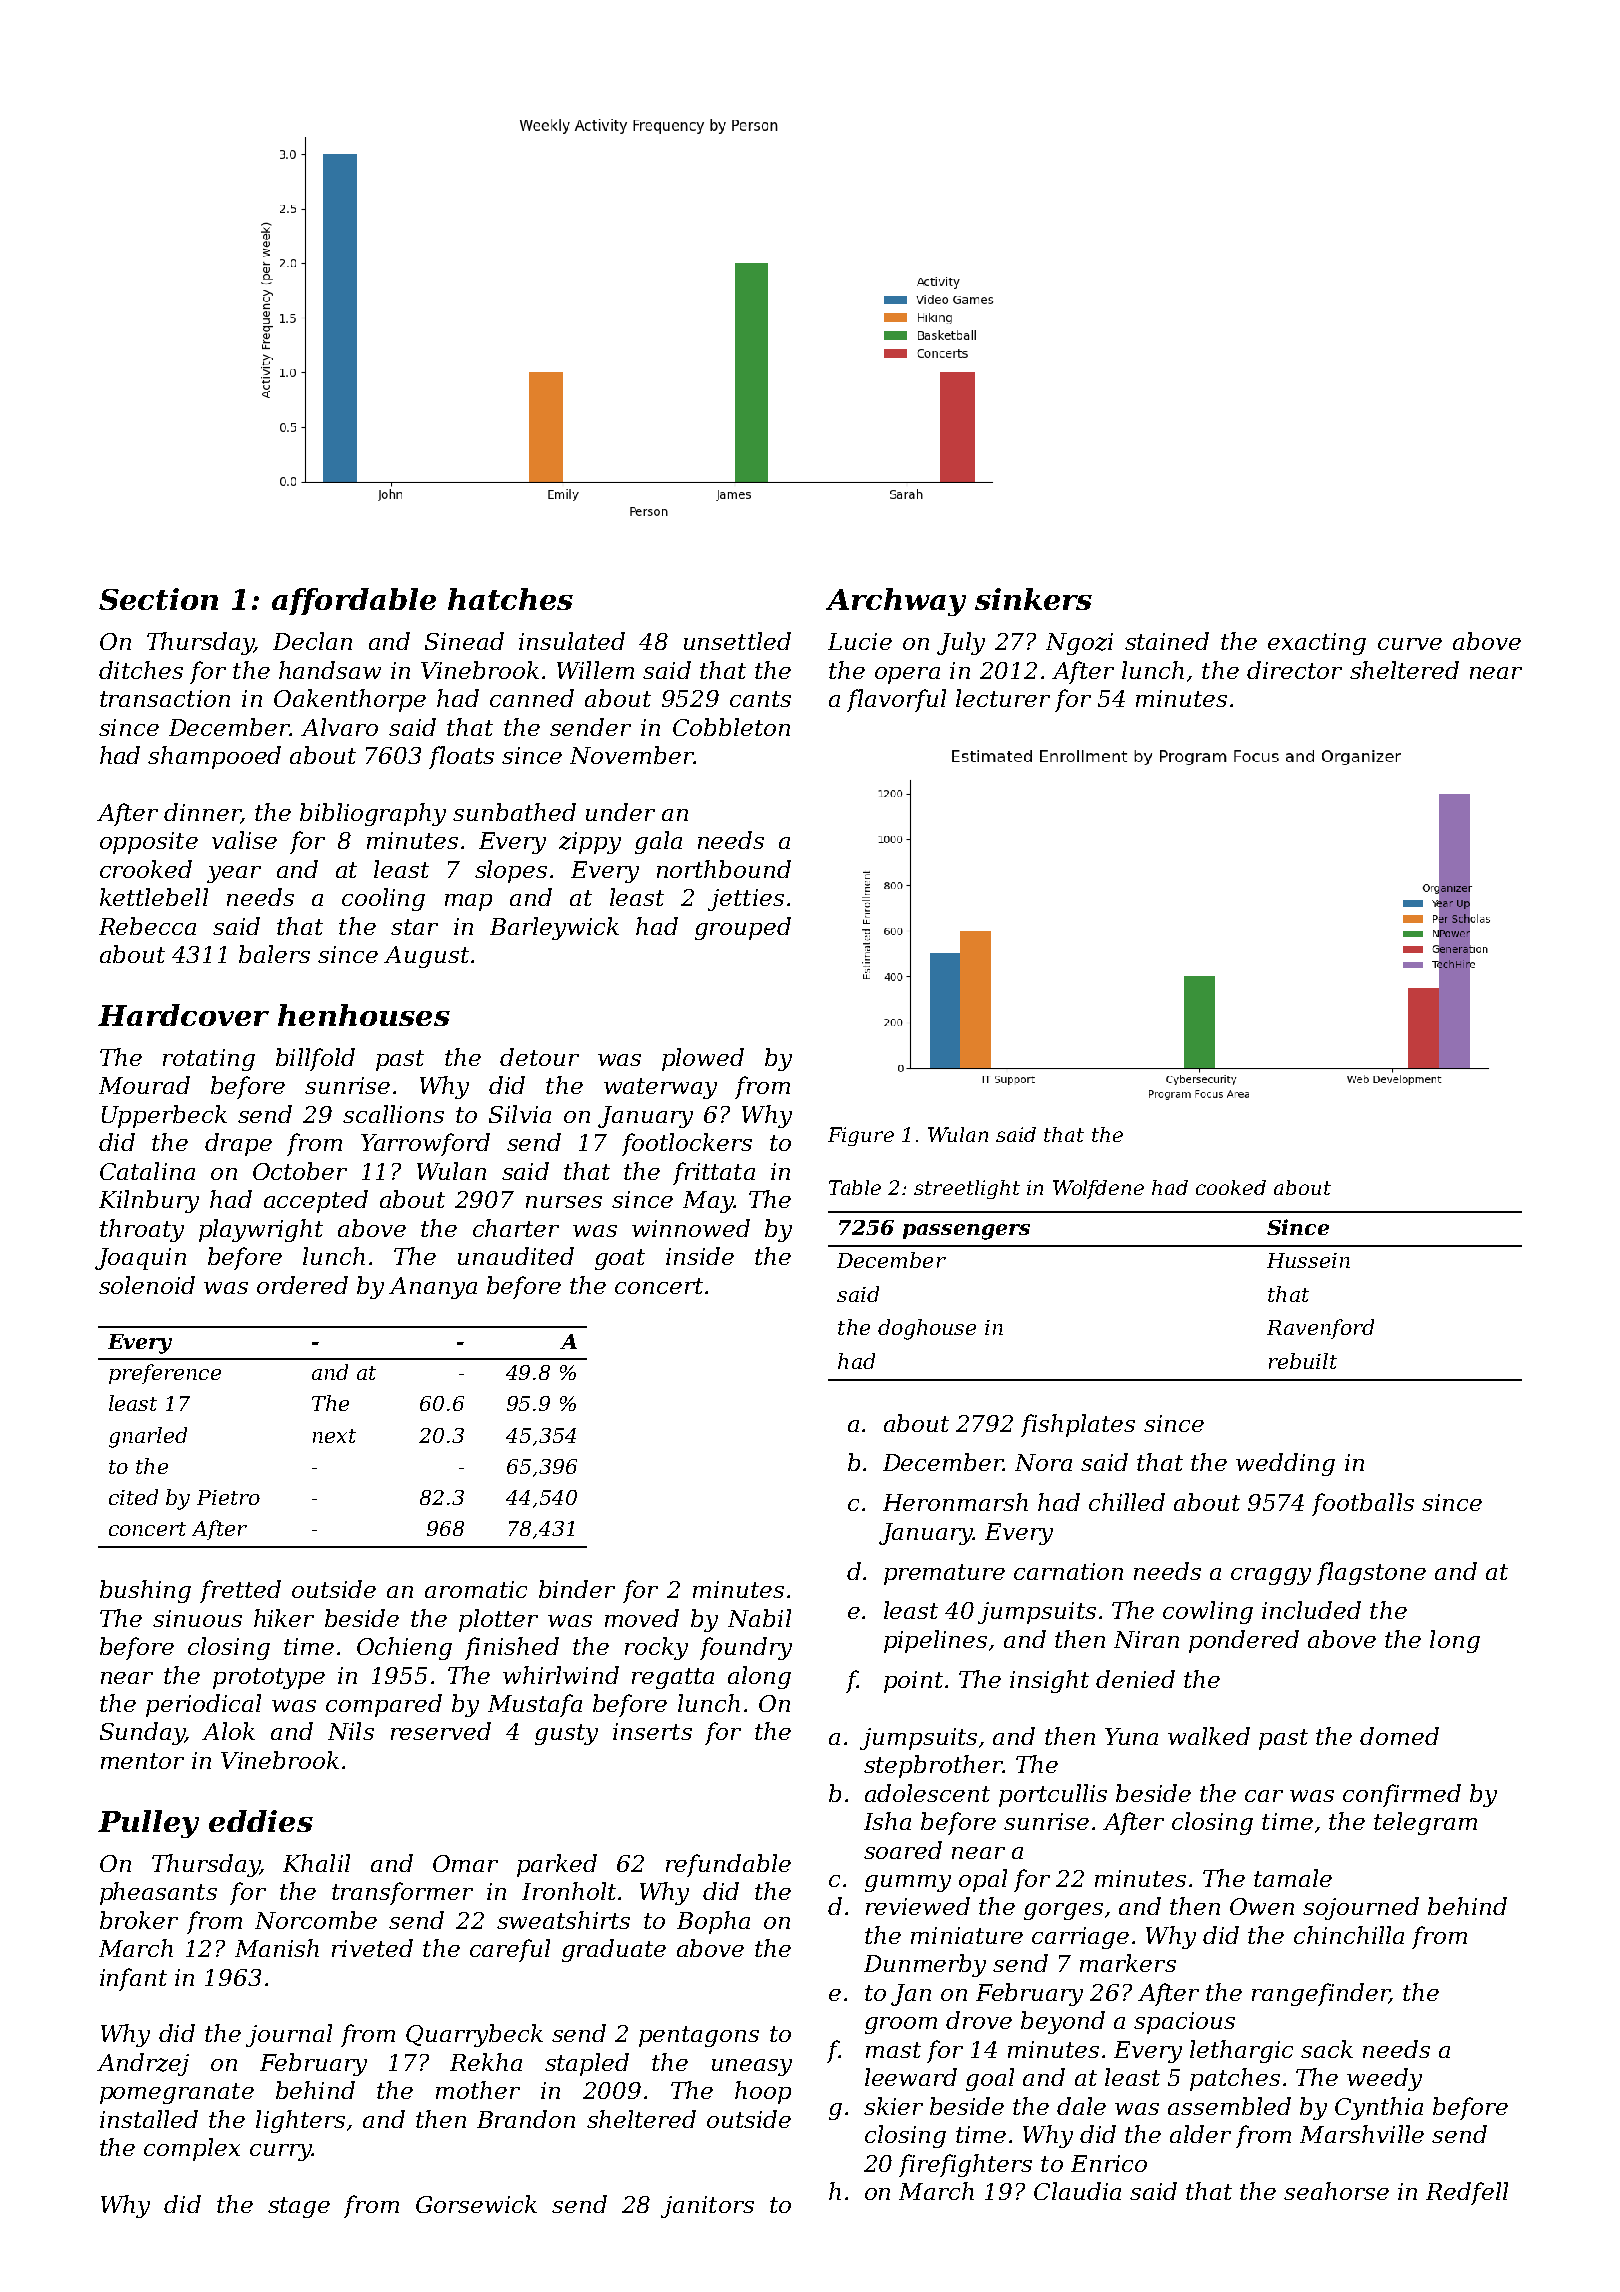  What do you see at coordinates (990, 2079) in the screenshot?
I see `goal` at bounding box center [990, 2079].
